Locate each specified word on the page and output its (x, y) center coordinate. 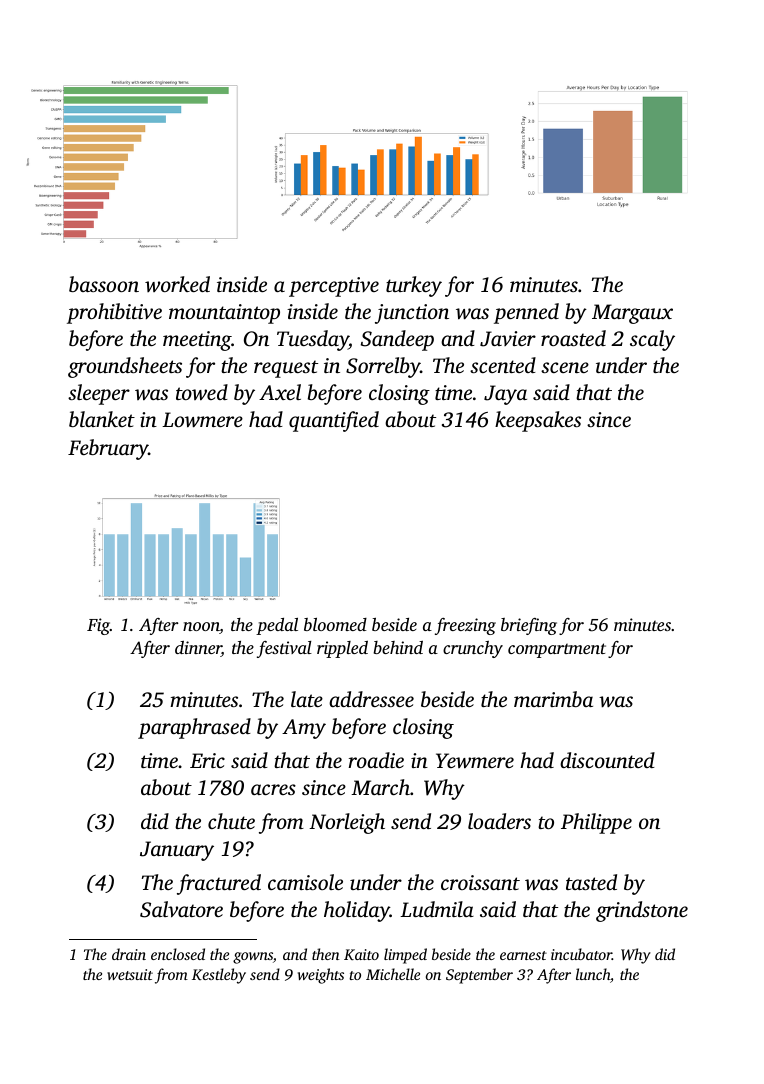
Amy (304, 729)
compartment (557, 650)
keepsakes (538, 421)
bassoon (104, 284)
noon (201, 628)
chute (231, 821)
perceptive (334, 287)
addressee (371, 699)
